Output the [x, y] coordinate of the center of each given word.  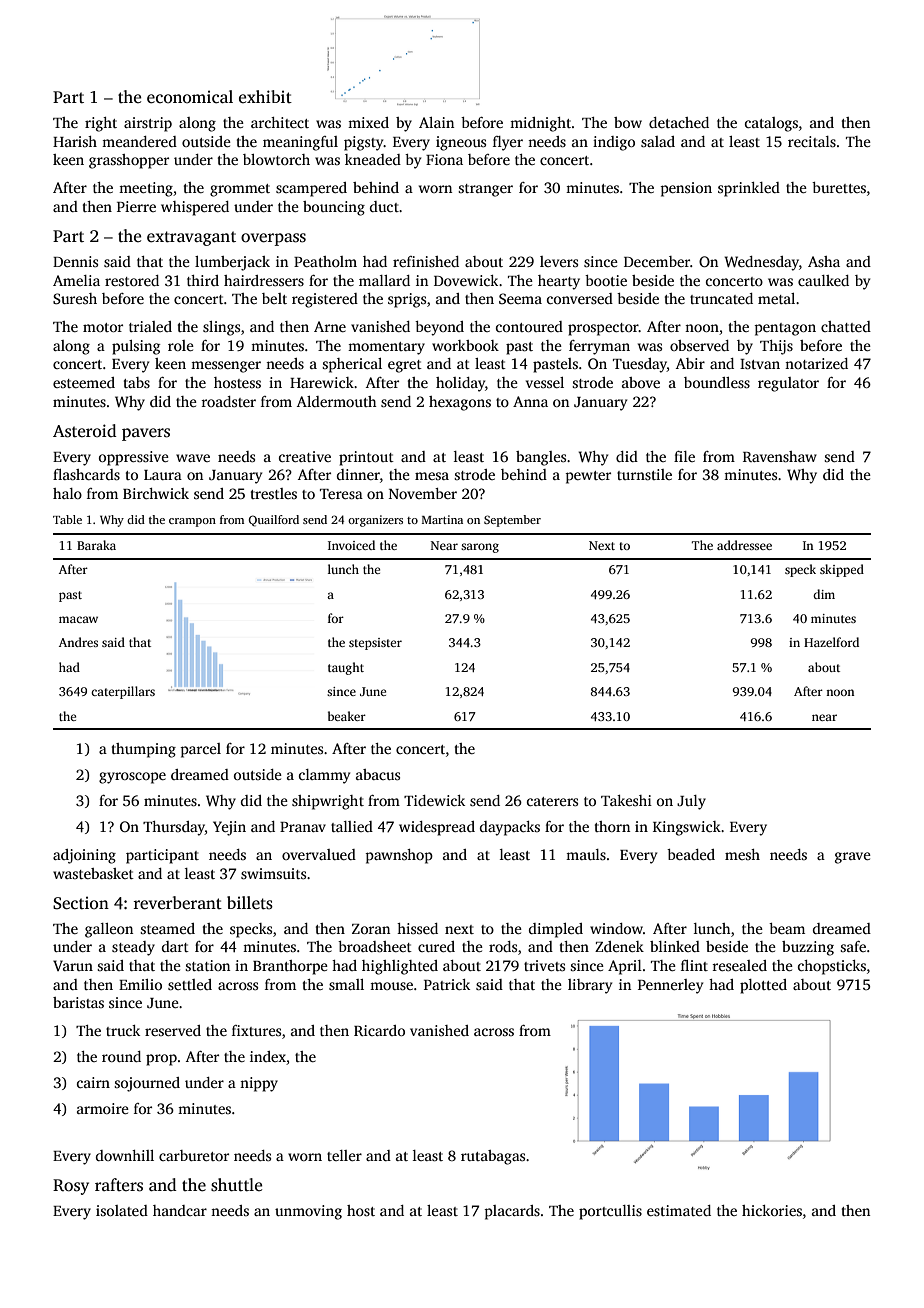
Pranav [303, 827]
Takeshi [626, 800]
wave [193, 458]
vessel [545, 382]
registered [325, 300]
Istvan [760, 364]
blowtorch [276, 159]
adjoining [84, 856]
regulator [788, 384]
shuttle [237, 1185]
